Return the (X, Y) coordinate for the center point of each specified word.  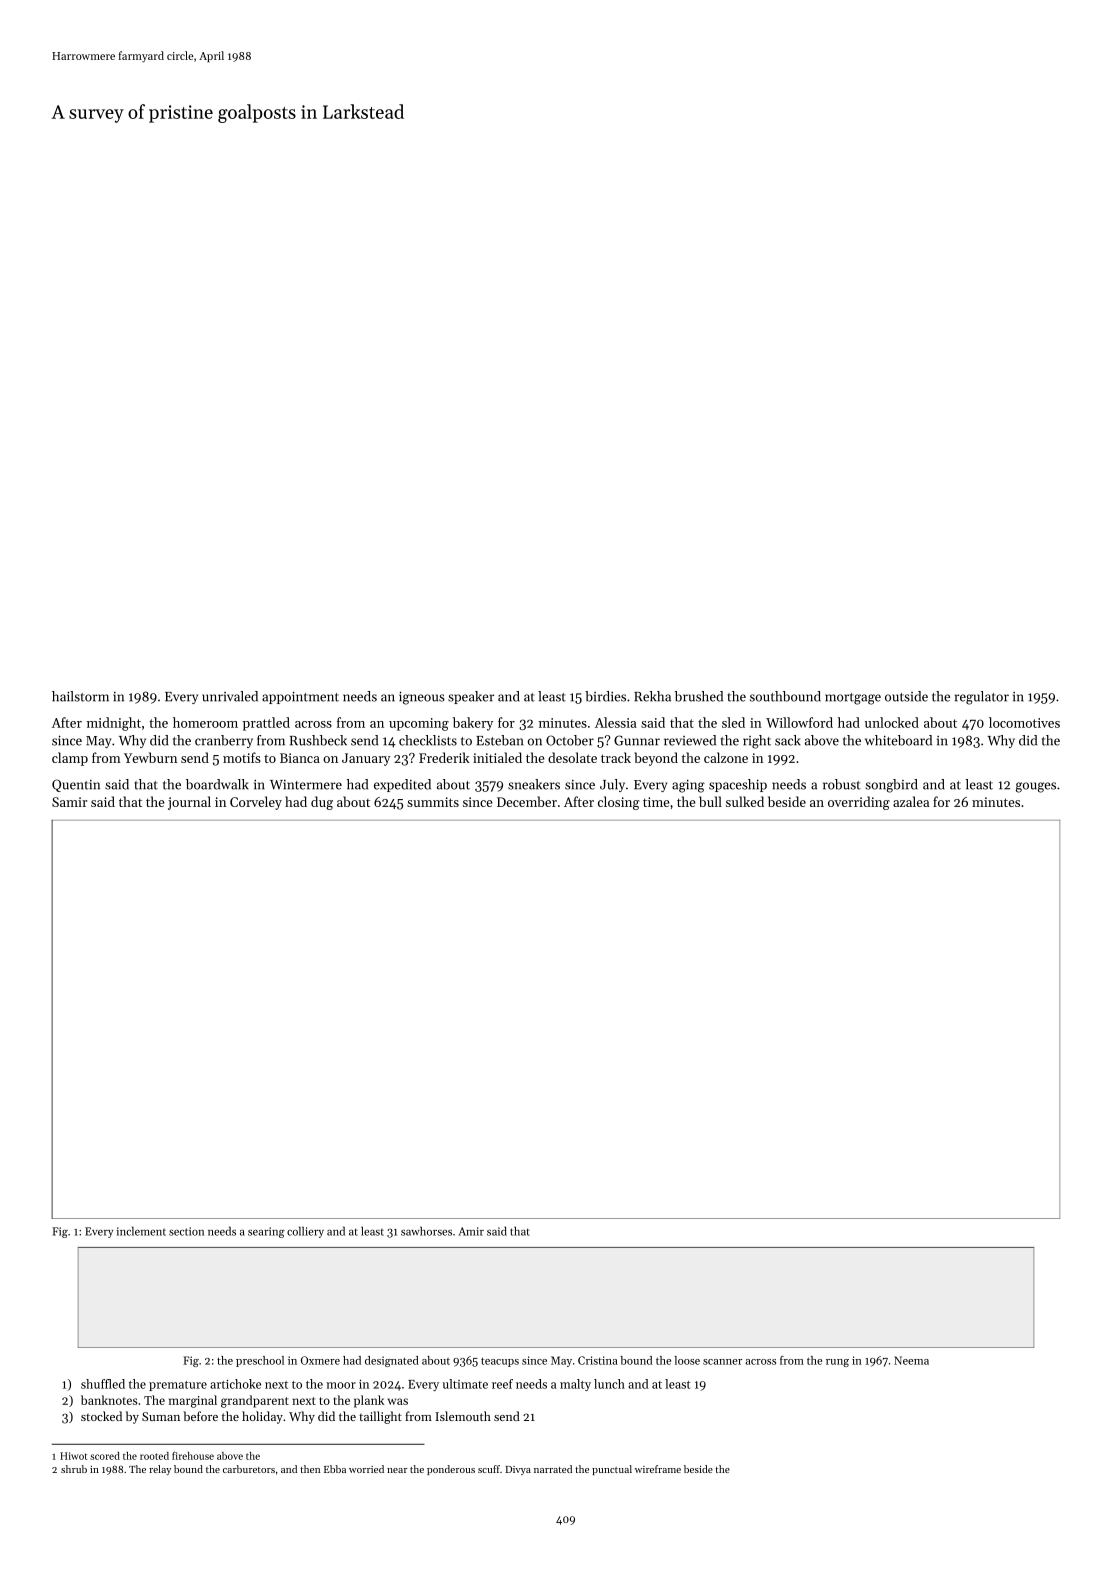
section (186, 1231)
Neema (911, 1360)
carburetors (249, 1469)
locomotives (1024, 722)
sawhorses (426, 1231)
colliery (305, 1232)
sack (788, 740)
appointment (300, 697)
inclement (141, 1231)
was (398, 1401)
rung (837, 1363)
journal (189, 803)
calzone (726, 757)
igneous (422, 698)
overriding (859, 803)
